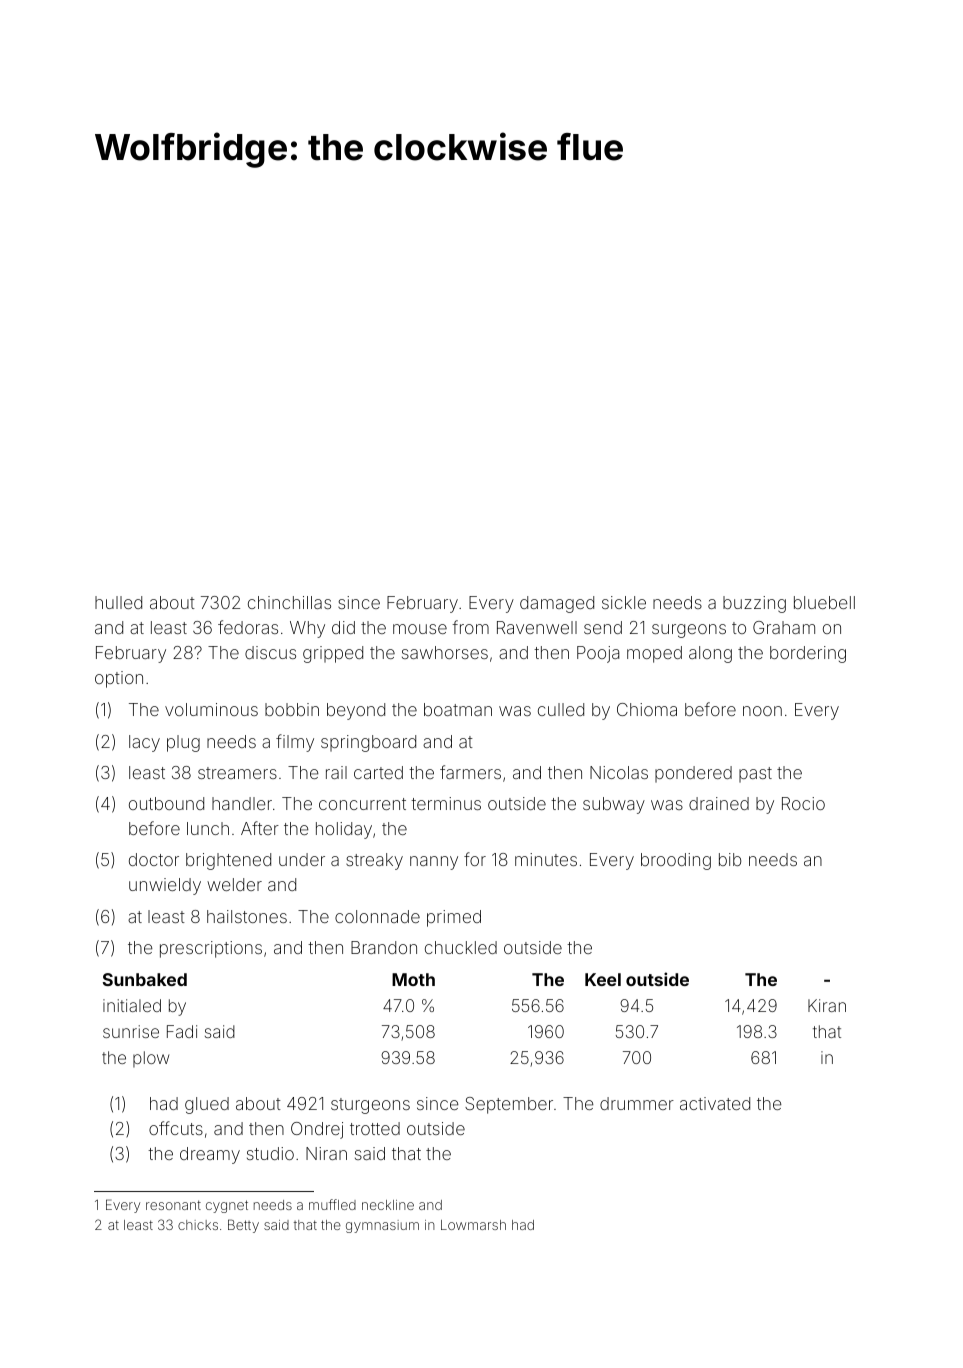 The width and height of the screenshot is (963, 1368). I want to click on Fadi, so click(182, 1031).
